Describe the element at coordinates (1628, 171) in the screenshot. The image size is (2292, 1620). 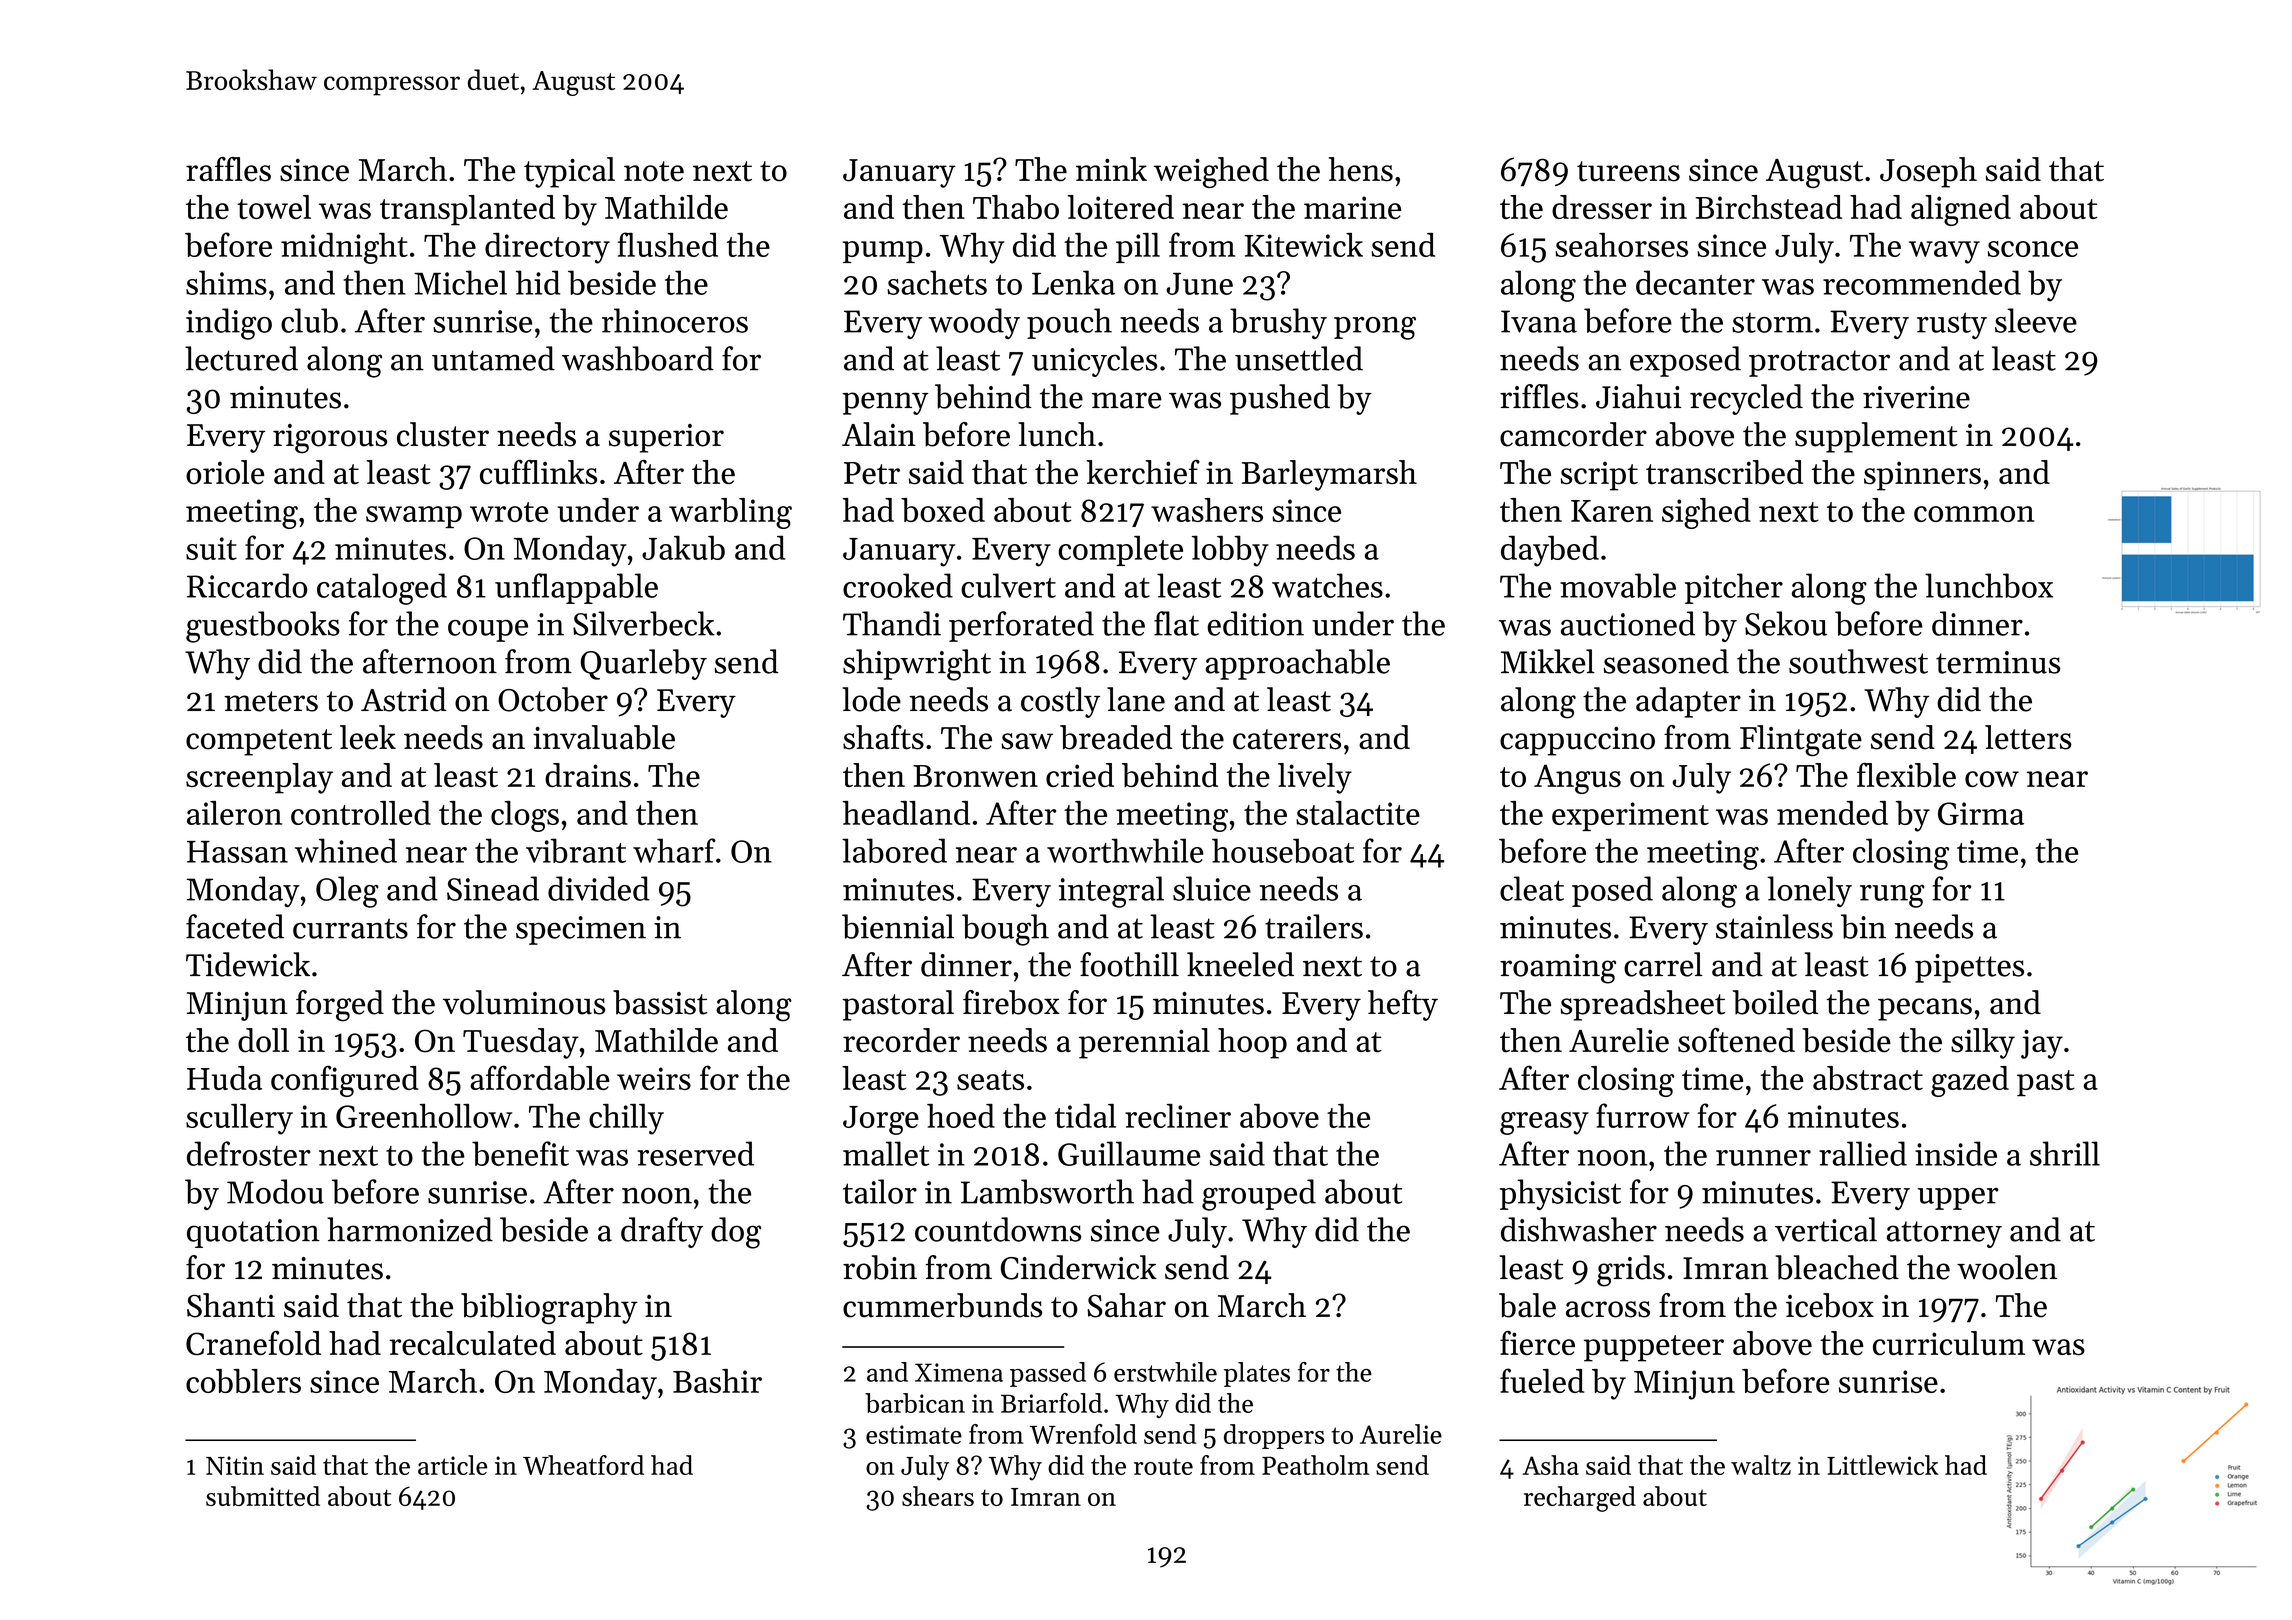
I see `tureens` at that location.
